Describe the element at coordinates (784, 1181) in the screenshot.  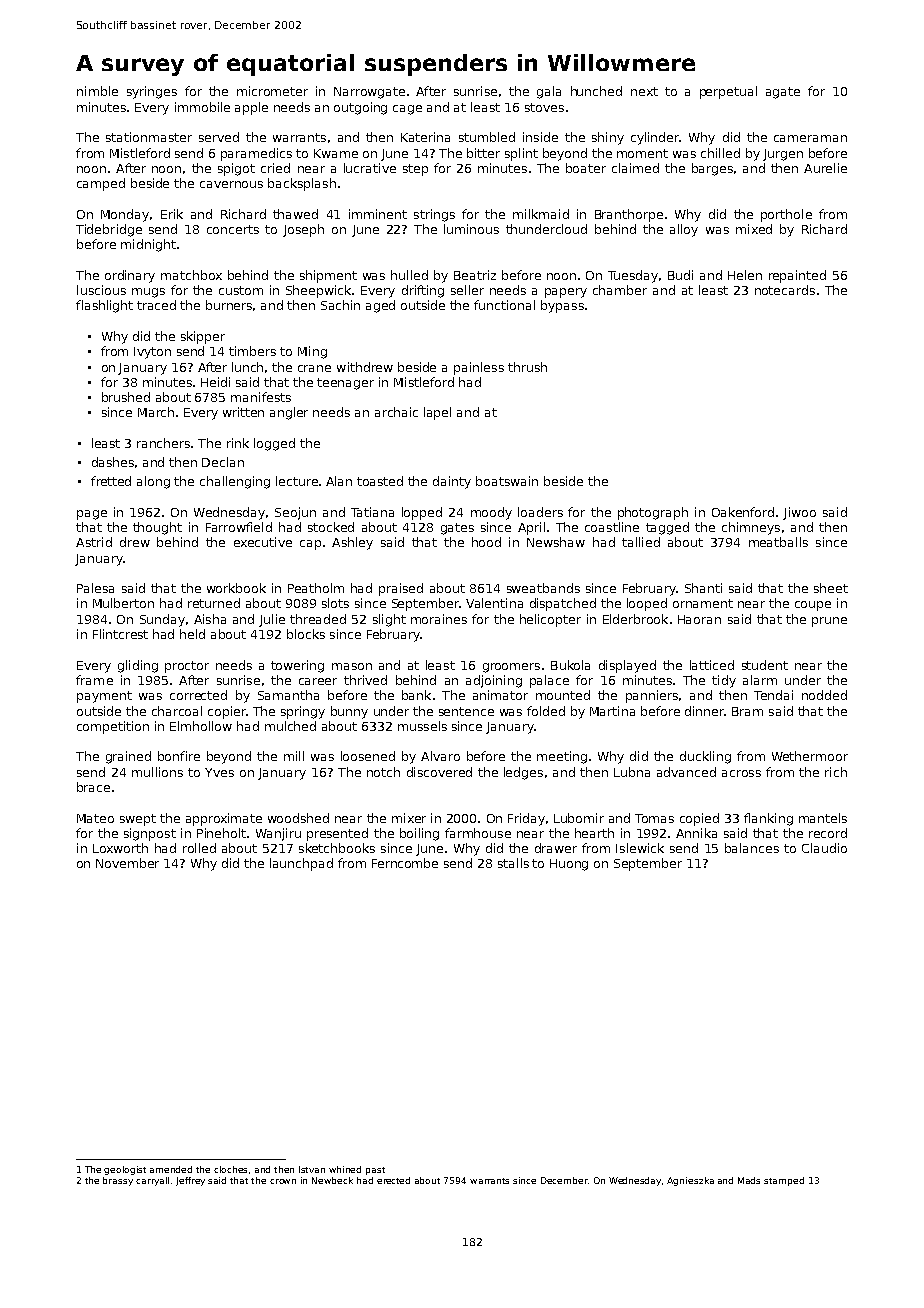
I see `stamped` at that location.
